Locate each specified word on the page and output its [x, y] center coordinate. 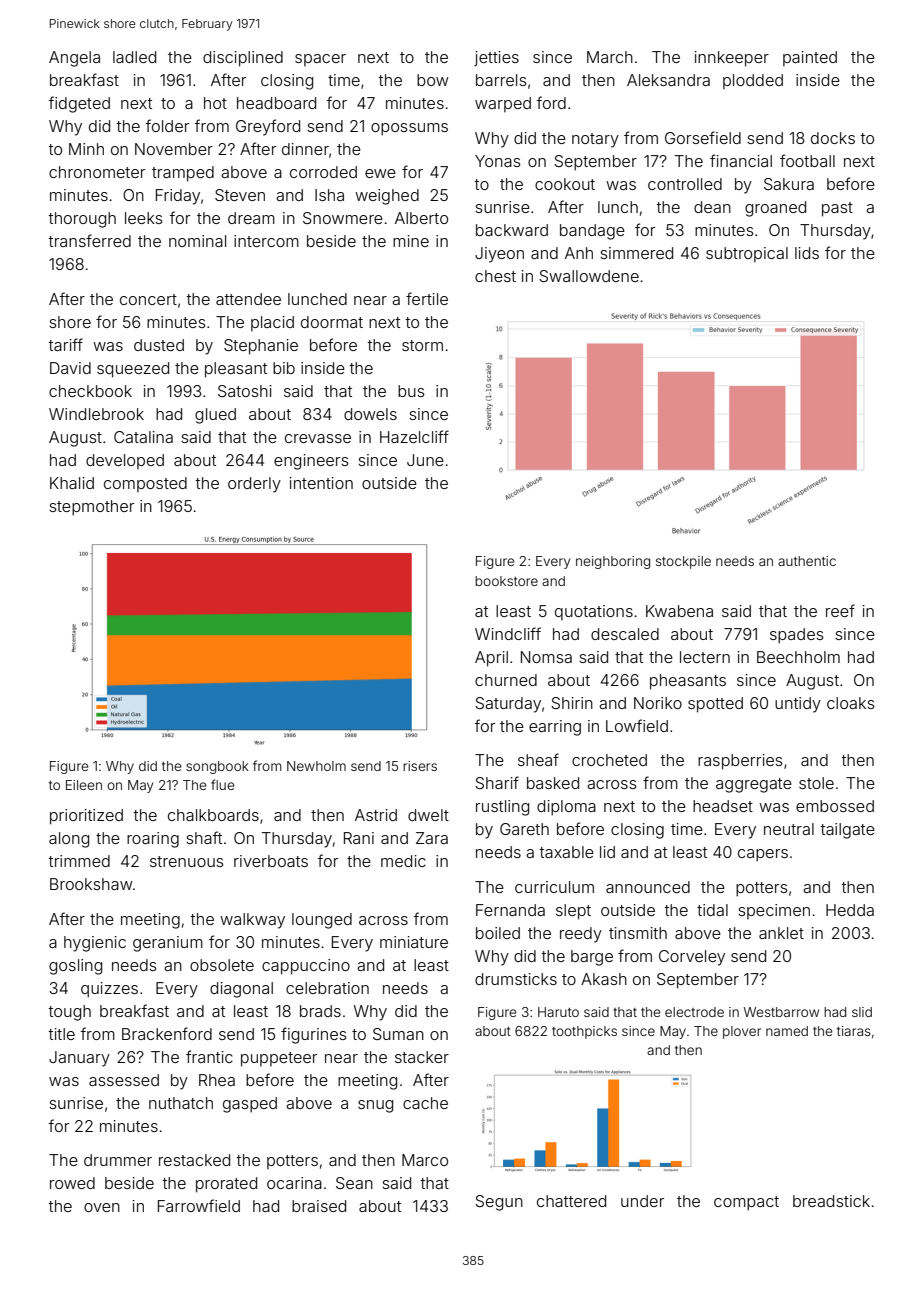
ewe [380, 173]
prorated [226, 1185]
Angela [74, 59]
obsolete [222, 965]
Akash [604, 979]
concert [148, 299]
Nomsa [546, 657]
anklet [781, 933]
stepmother [91, 508]
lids [807, 253]
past [837, 209]
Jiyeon [499, 255]
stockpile [683, 562]
